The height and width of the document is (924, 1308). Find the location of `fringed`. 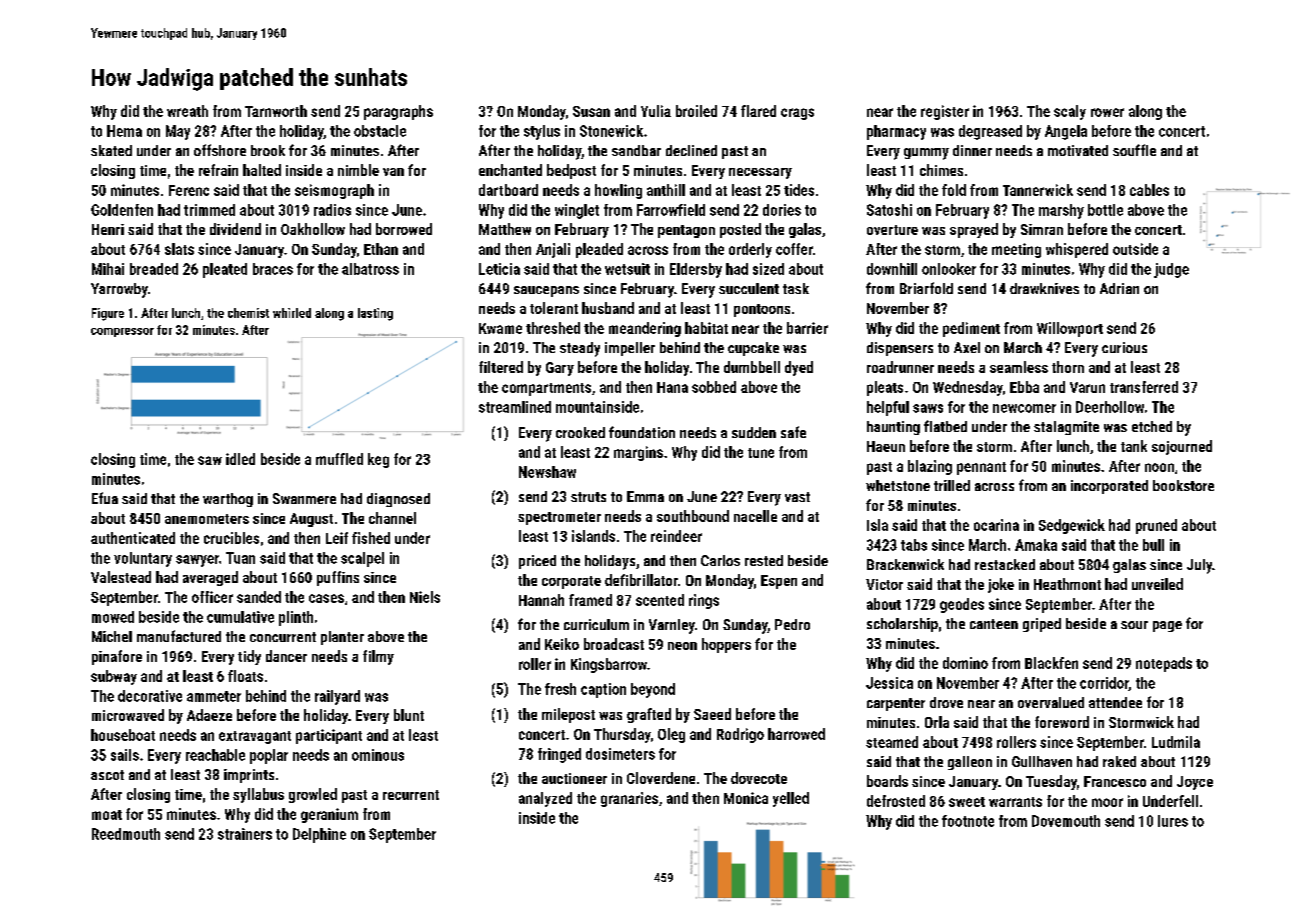

fringed is located at coordinates (559, 755).
